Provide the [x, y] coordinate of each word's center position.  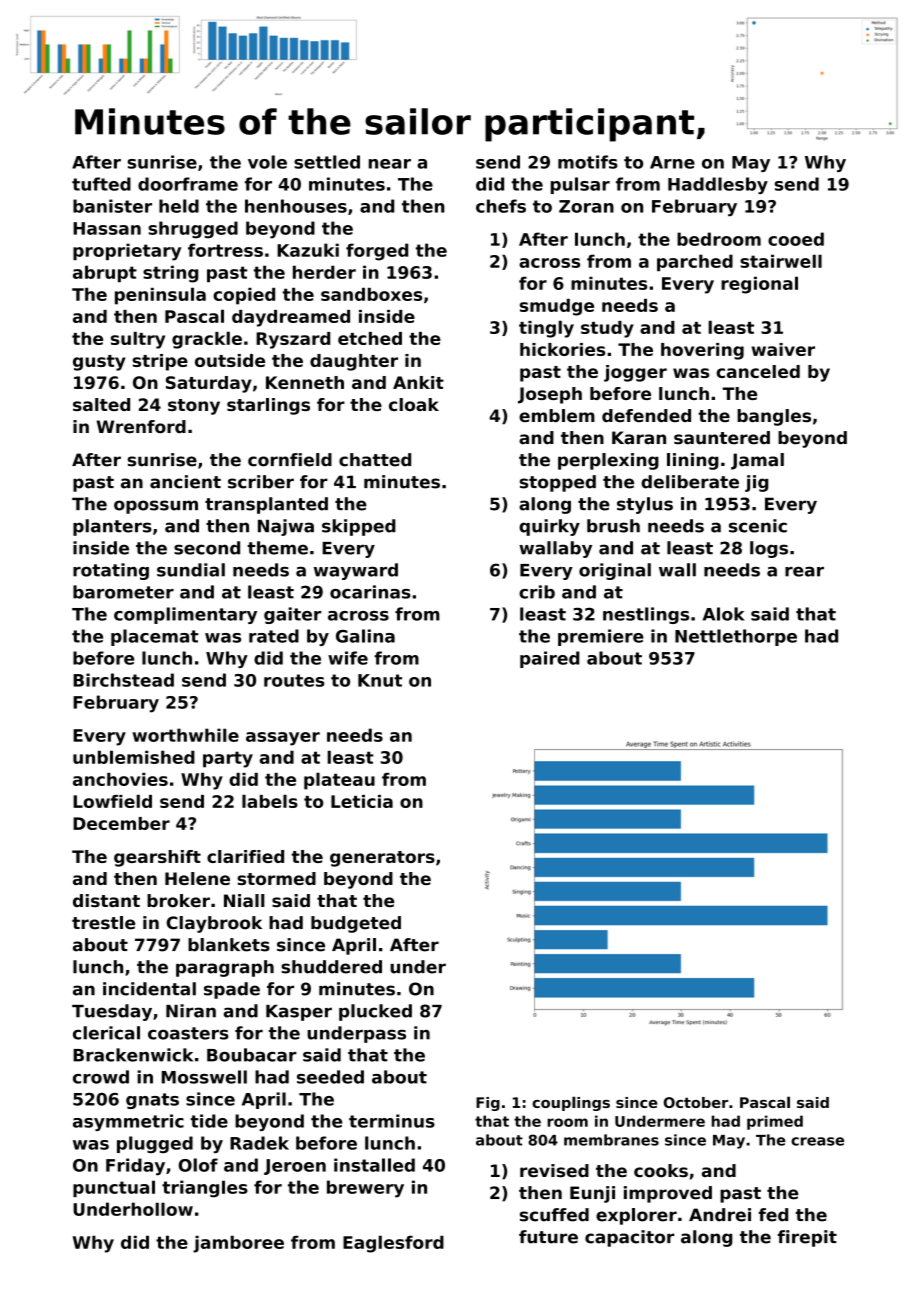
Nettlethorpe [736, 637]
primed [775, 1122]
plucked [375, 1012]
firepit [807, 1238]
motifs [588, 162]
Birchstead [123, 680]
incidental [149, 989]
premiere [601, 637]
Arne [672, 162]
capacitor [629, 1238]
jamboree [238, 1244]
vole [267, 162]
